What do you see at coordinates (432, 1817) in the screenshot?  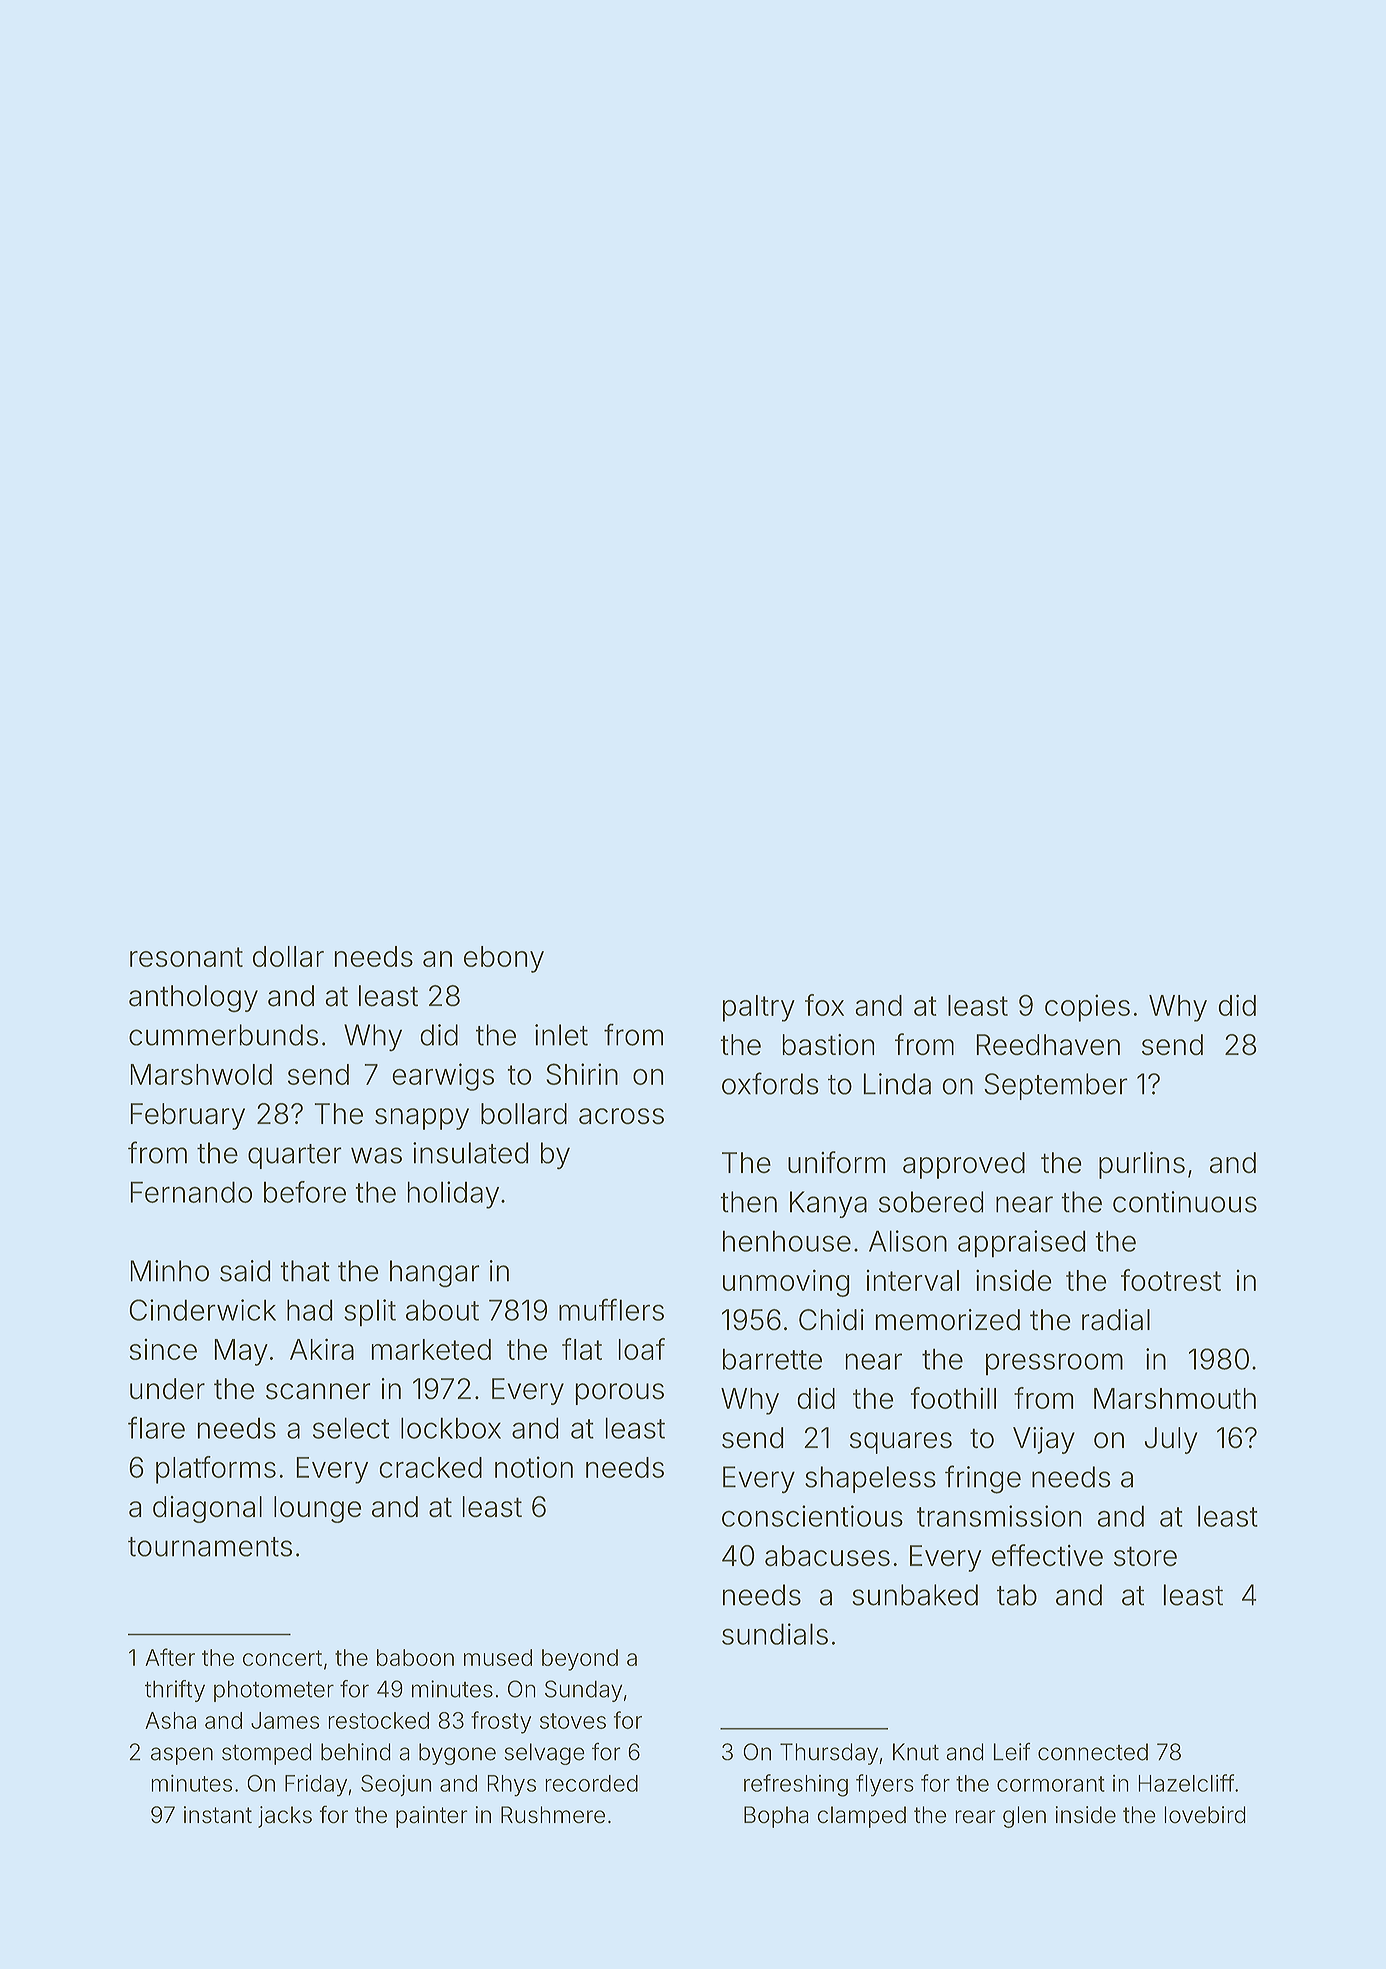 I see `painter` at bounding box center [432, 1817].
